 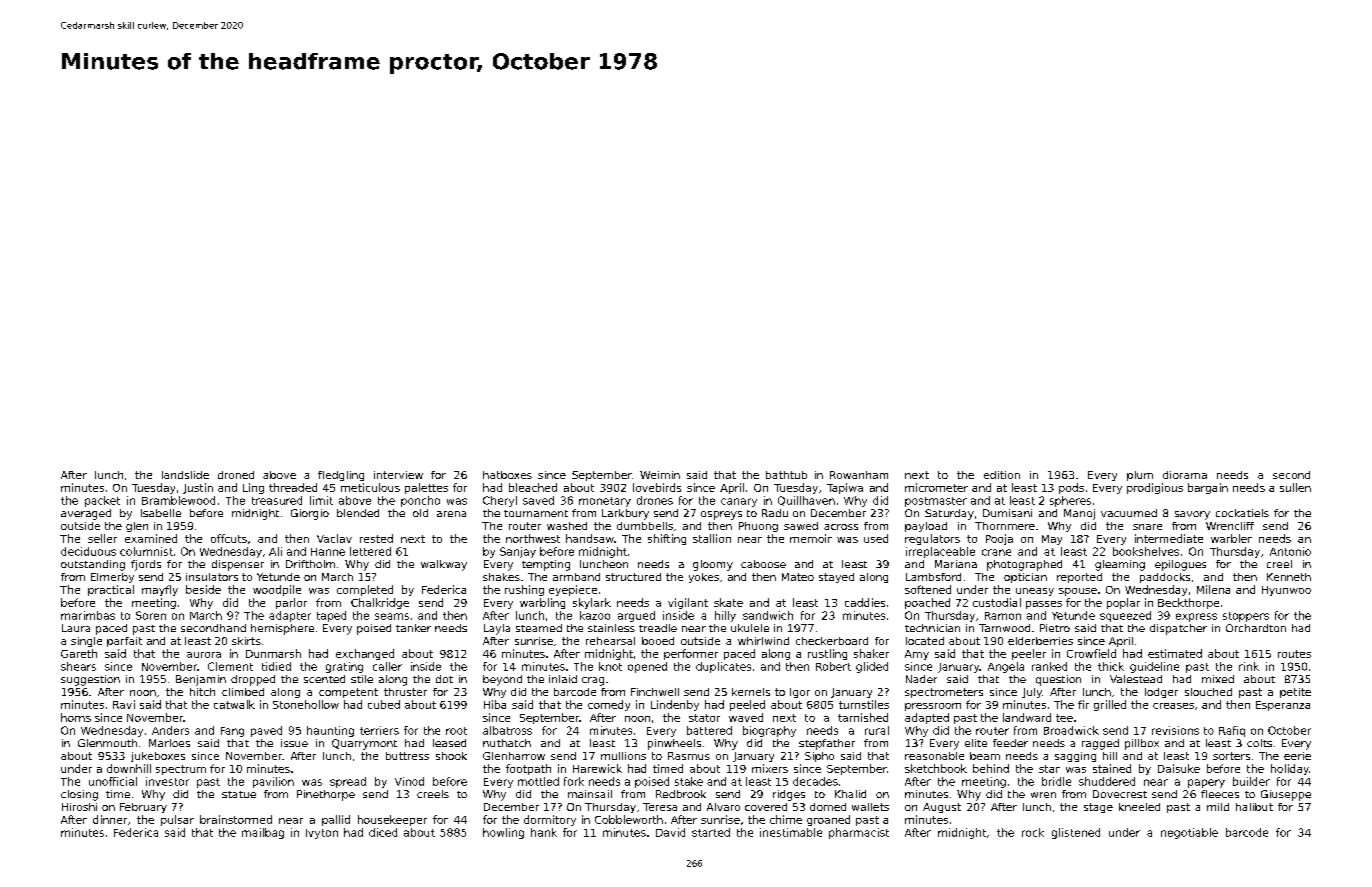 What do you see at coordinates (1004, 628) in the screenshot?
I see `Tarnwood` at bounding box center [1004, 628].
